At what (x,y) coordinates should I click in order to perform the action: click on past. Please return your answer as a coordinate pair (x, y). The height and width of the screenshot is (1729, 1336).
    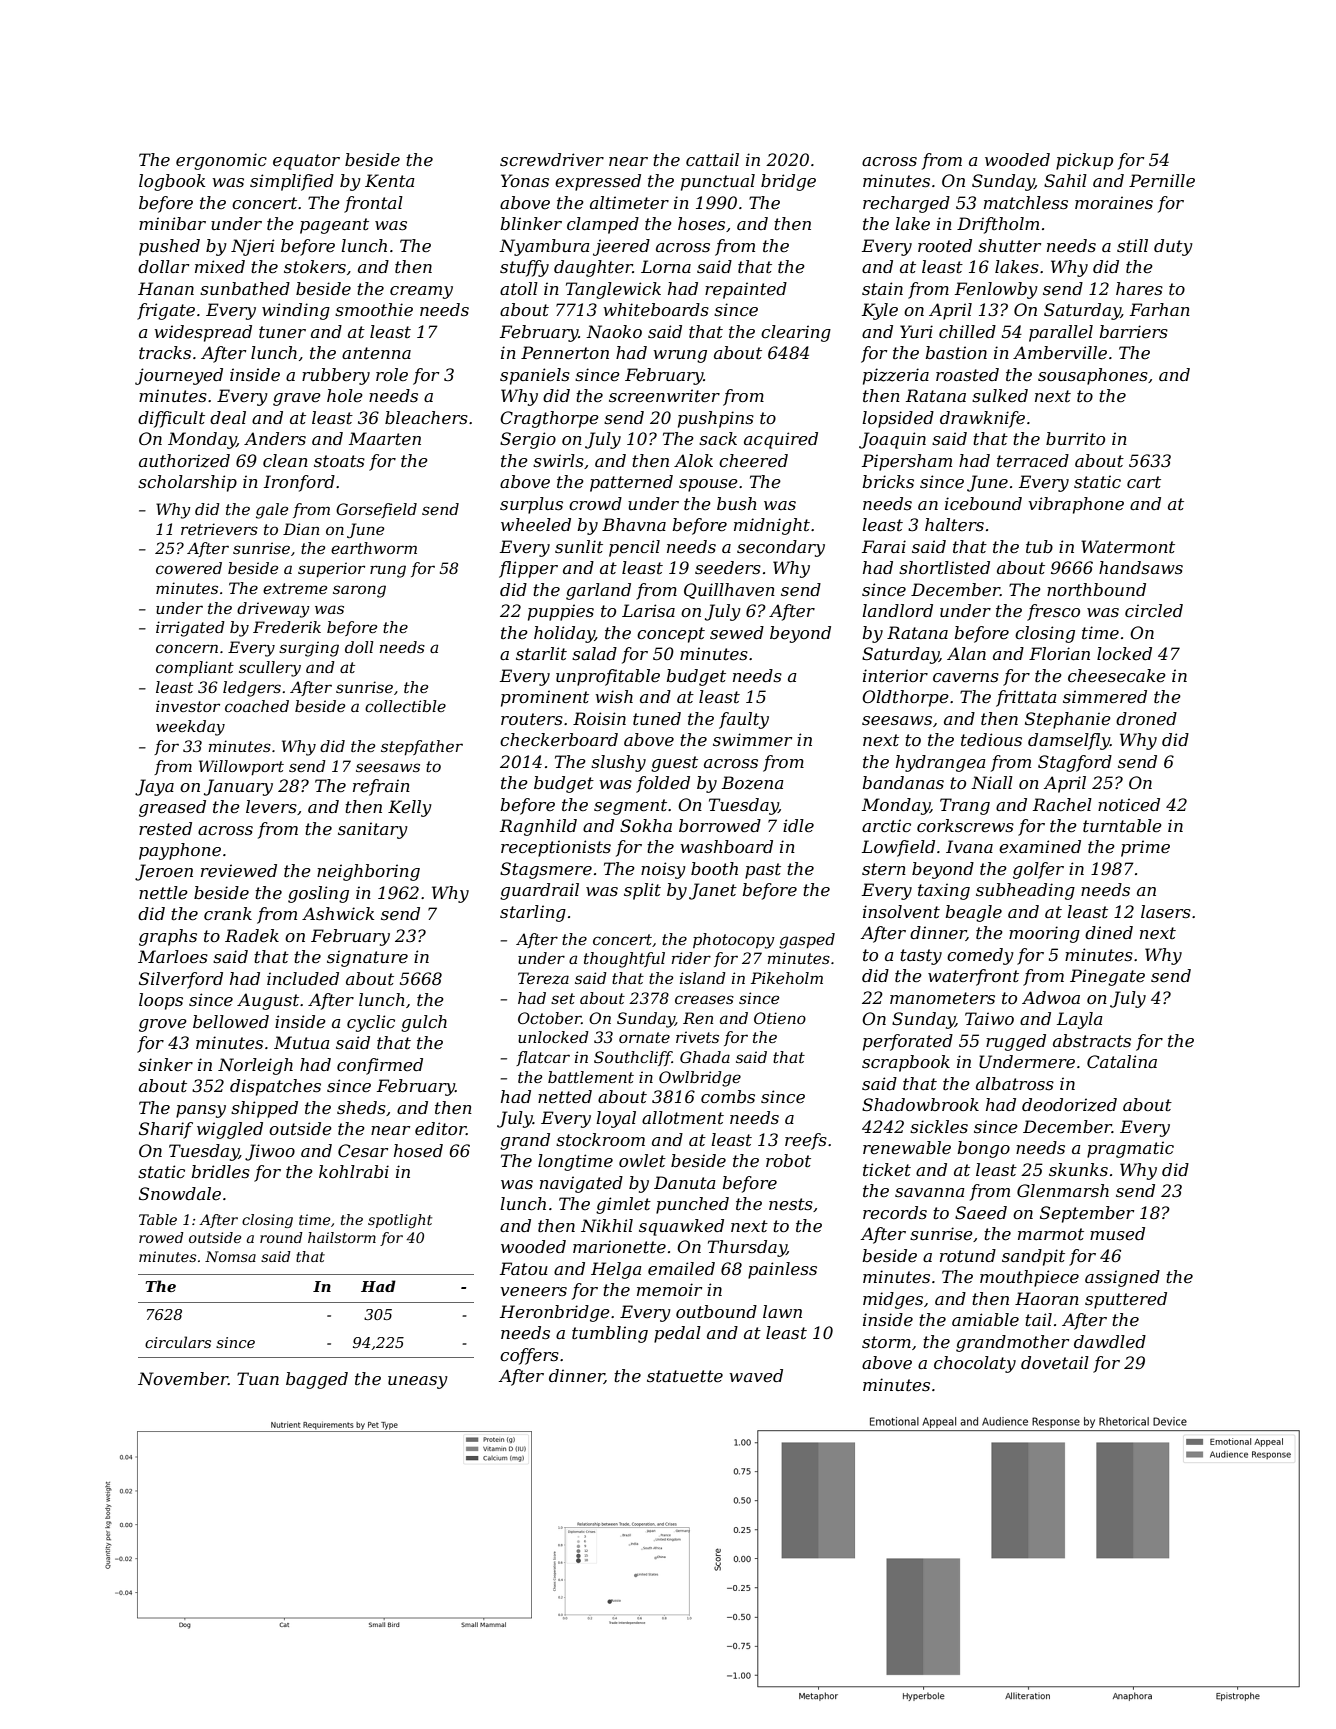
    Looking at the image, I should click on (763, 871).
